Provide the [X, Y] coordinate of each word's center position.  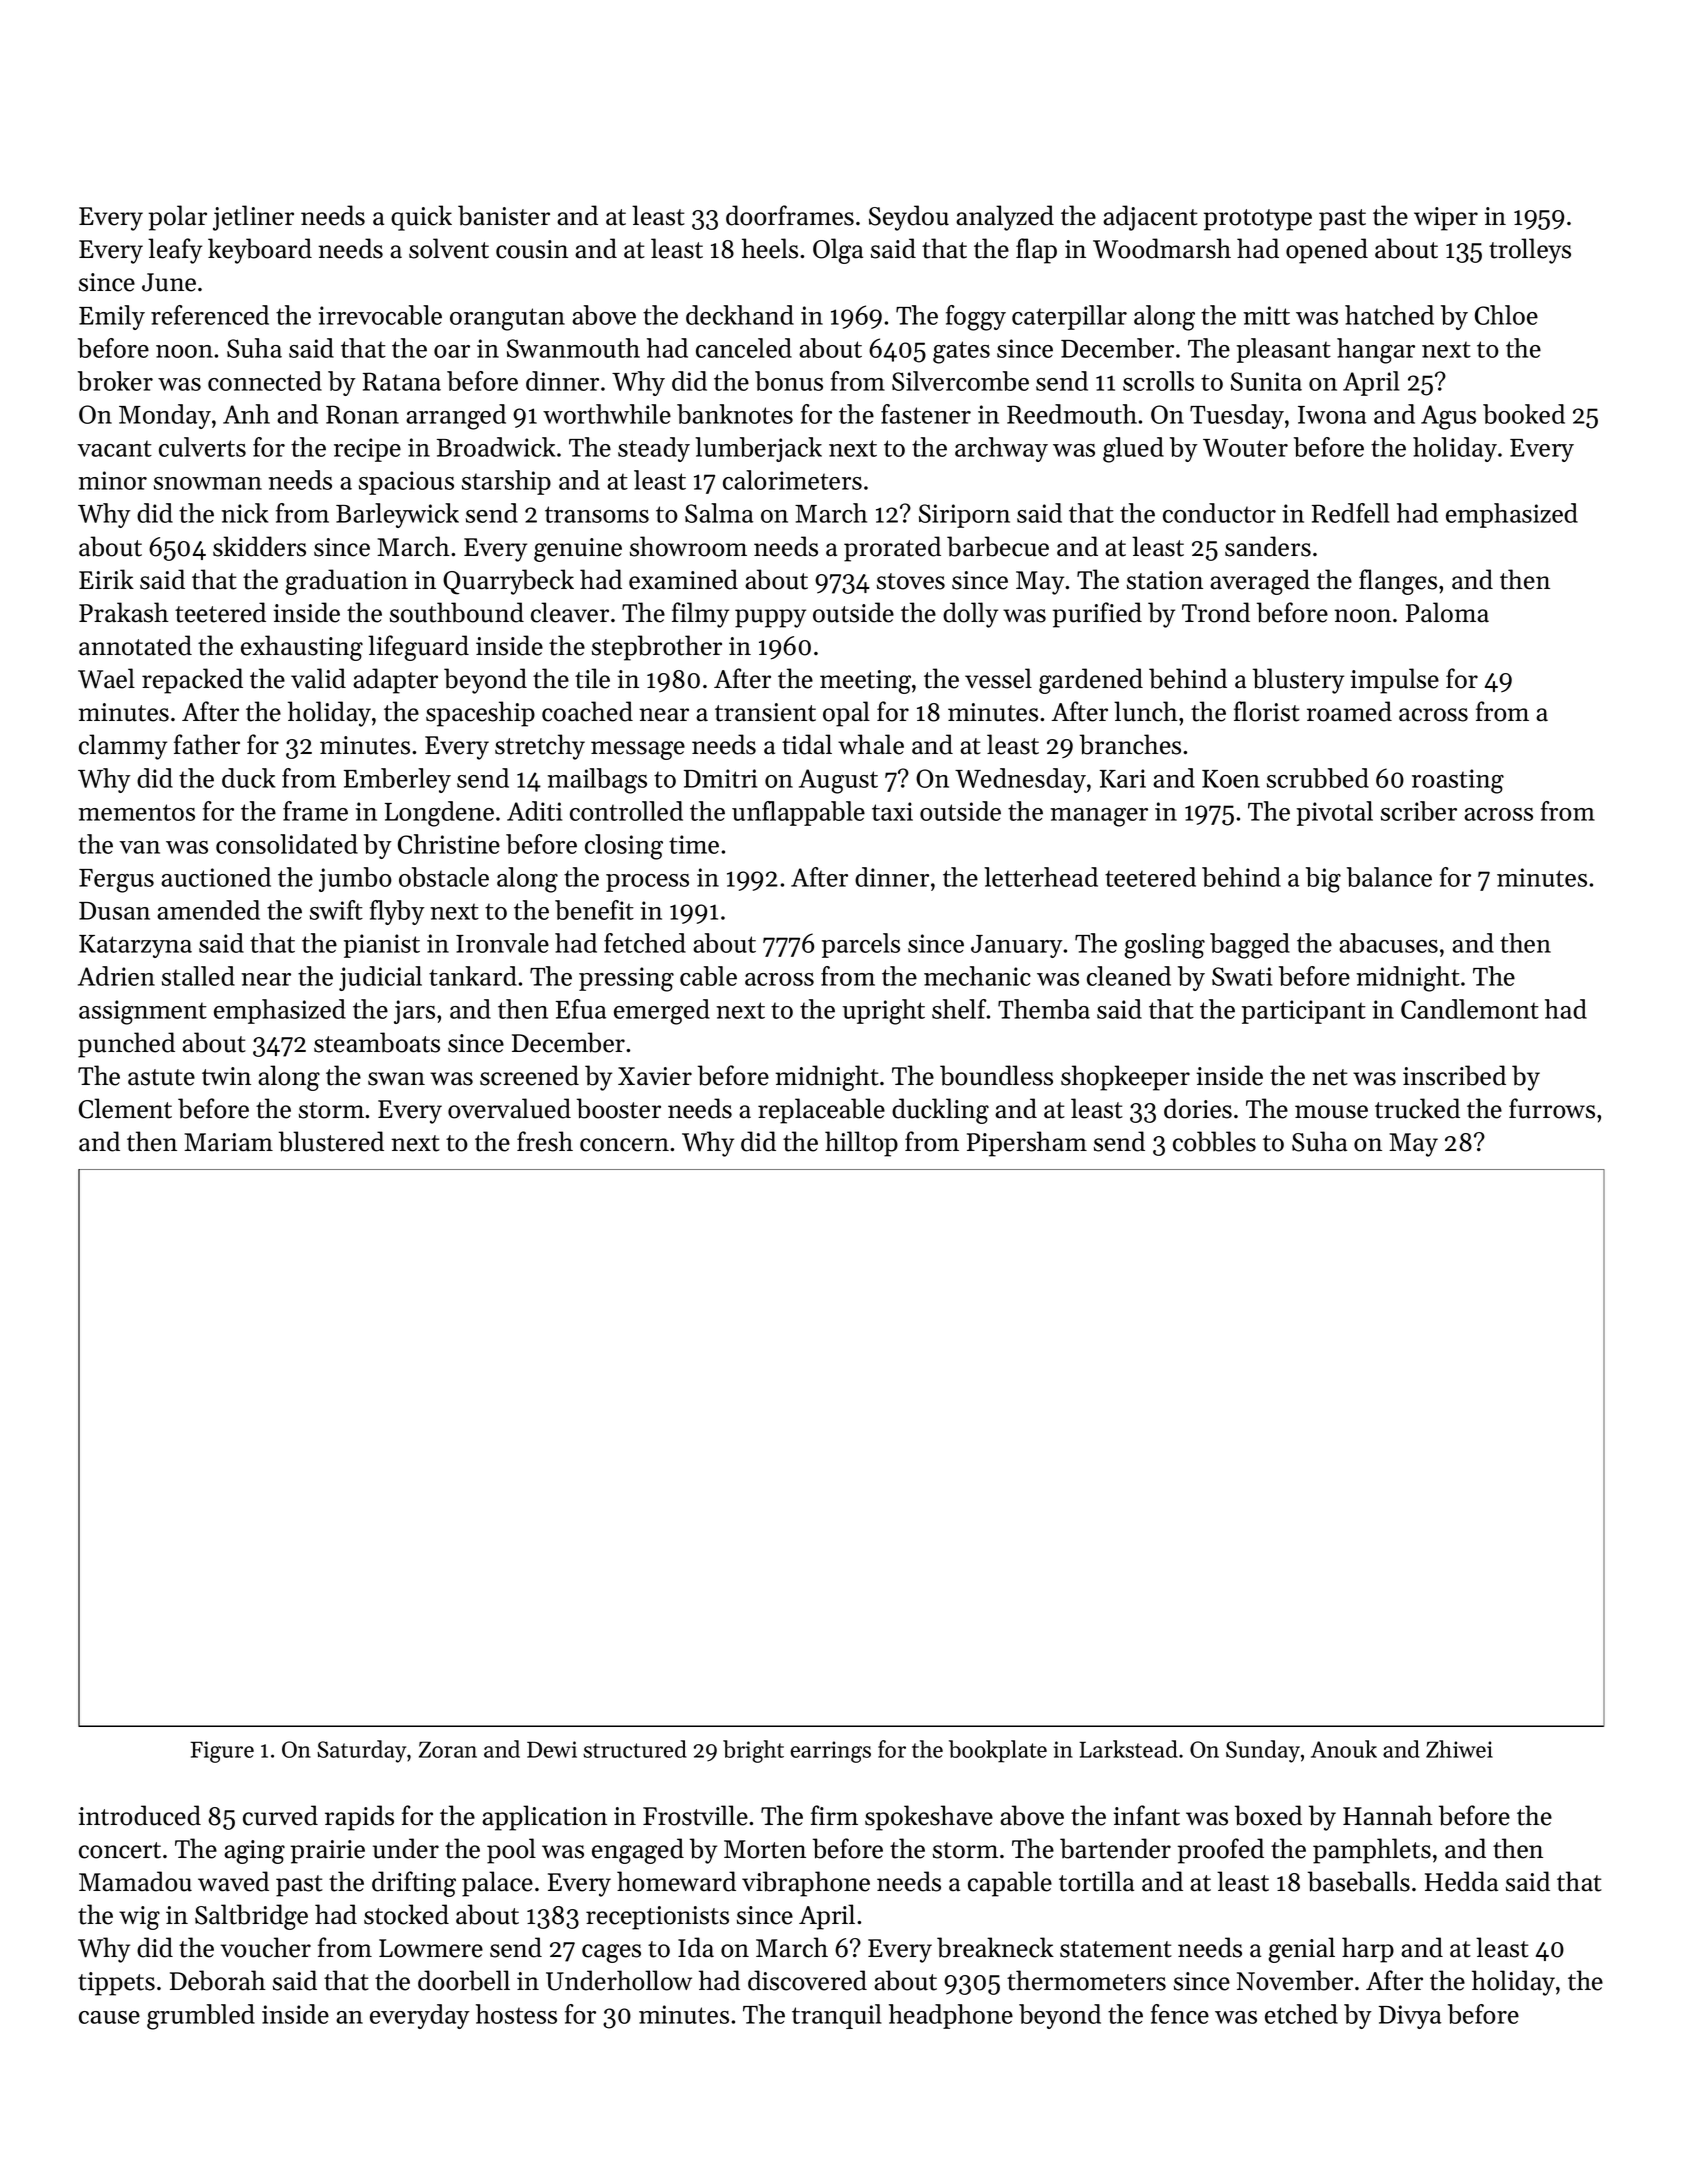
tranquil [837, 2016]
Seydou [909, 218]
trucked [1417, 1108]
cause [109, 2017]
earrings [831, 1752]
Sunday [1263, 1751]
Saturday [361, 1751]
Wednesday [1020, 780]
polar [178, 218]
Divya [1410, 2017]
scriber [1419, 811]
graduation [346, 582]
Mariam [228, 1142]
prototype [1258, 220]
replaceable [821, 1111]
